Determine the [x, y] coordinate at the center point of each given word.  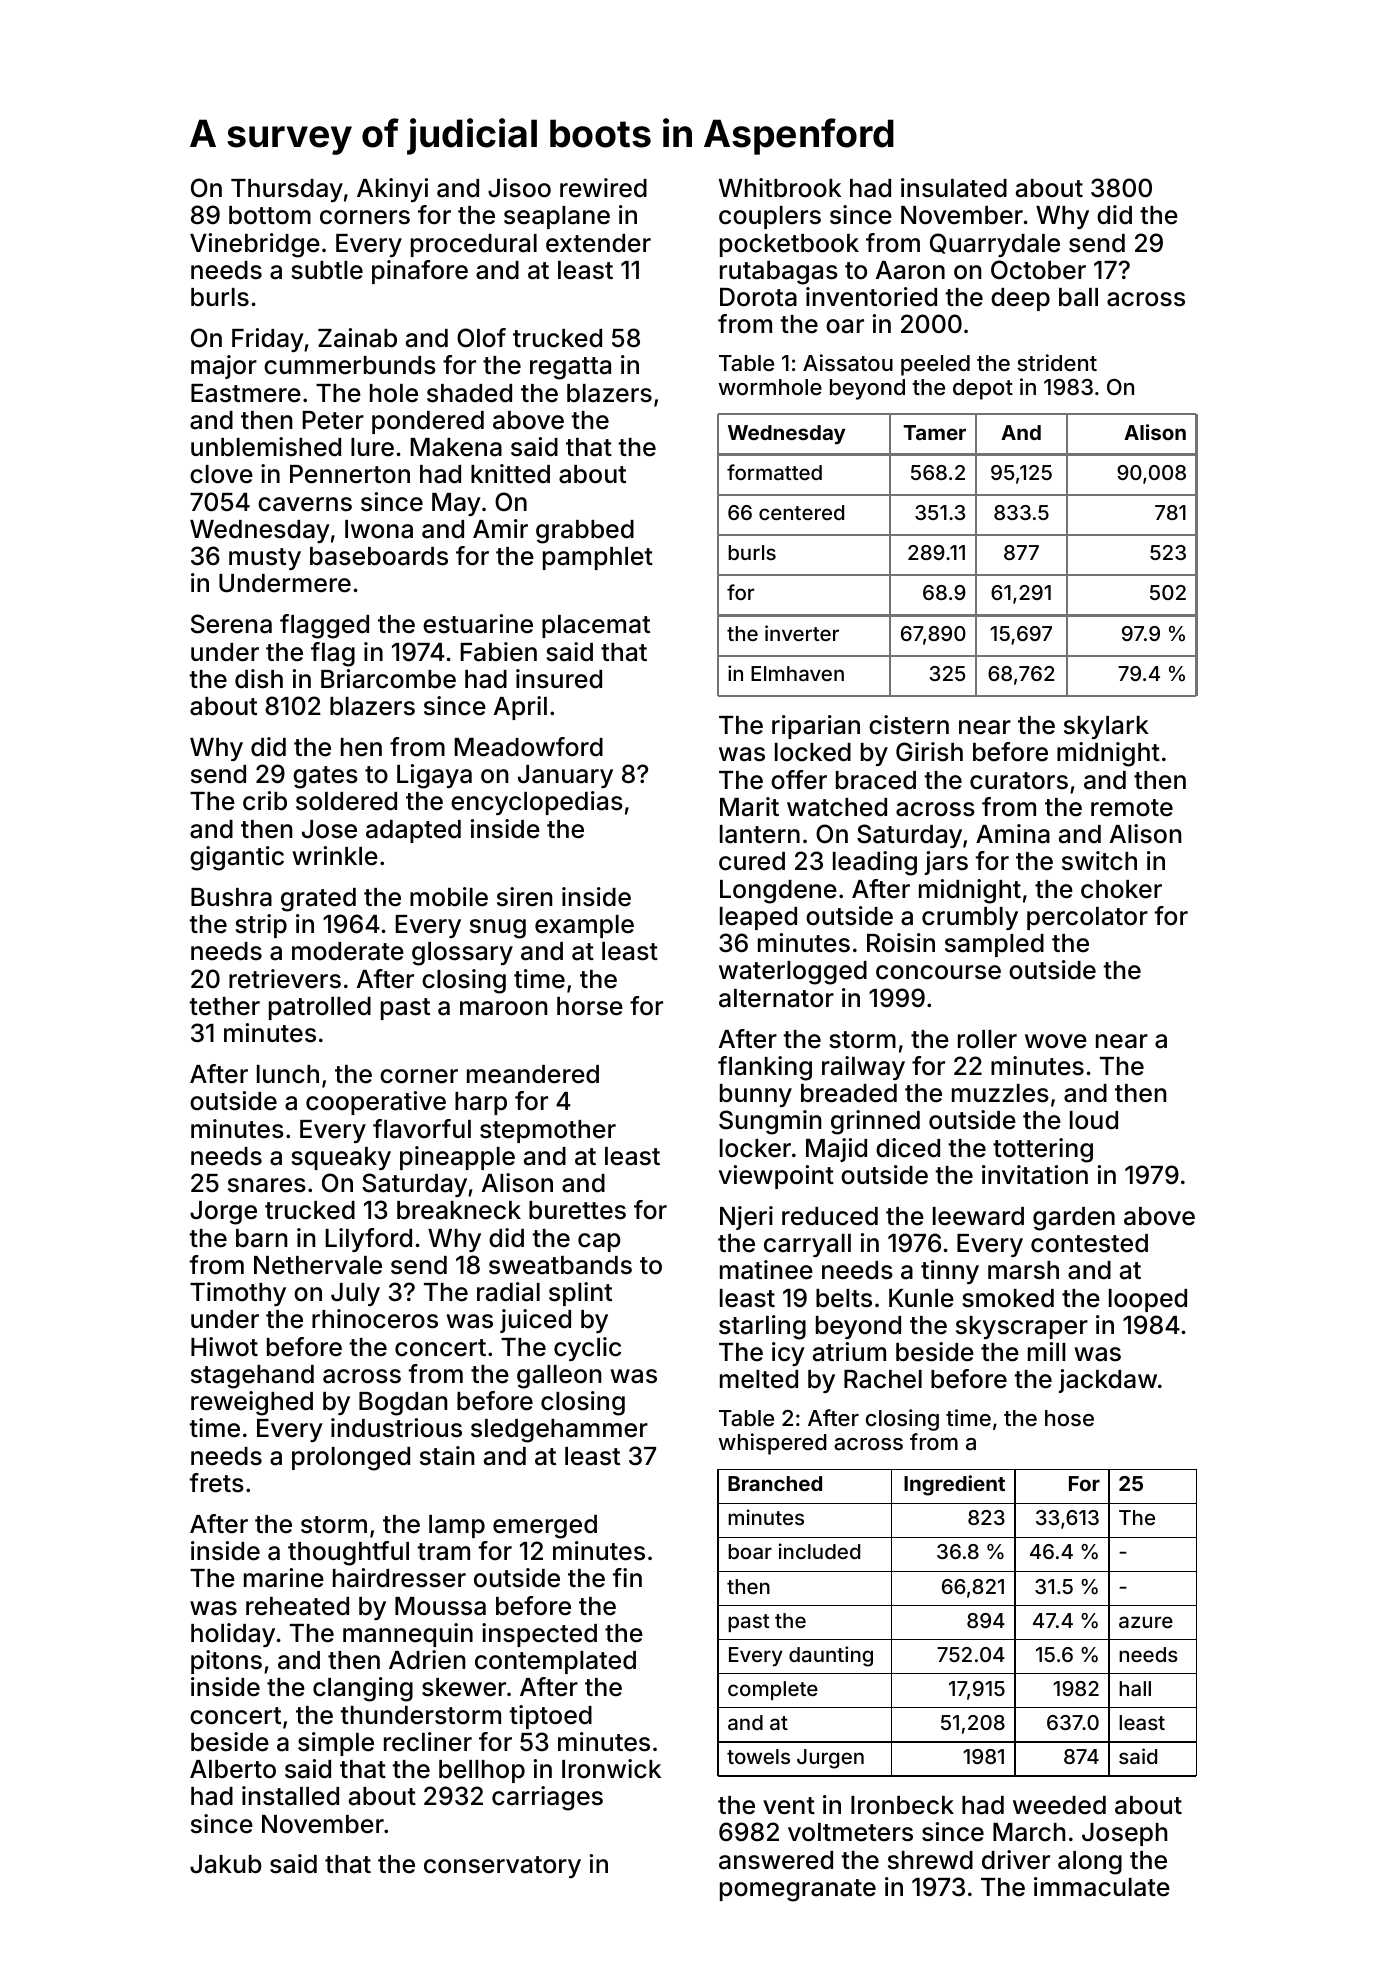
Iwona [379, 529]
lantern [760, 834]
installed [290, 1796]
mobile [449, 897]
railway [863, 1068]
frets [216, 1483]
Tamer [934, 432]
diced [908, 1148]
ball [1078, 297]
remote [1132, 808]
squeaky [341, 1158]
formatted [774, 472]
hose [1069, 1418]
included [819, 1551]
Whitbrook [780, 188]
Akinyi [392, 190]
